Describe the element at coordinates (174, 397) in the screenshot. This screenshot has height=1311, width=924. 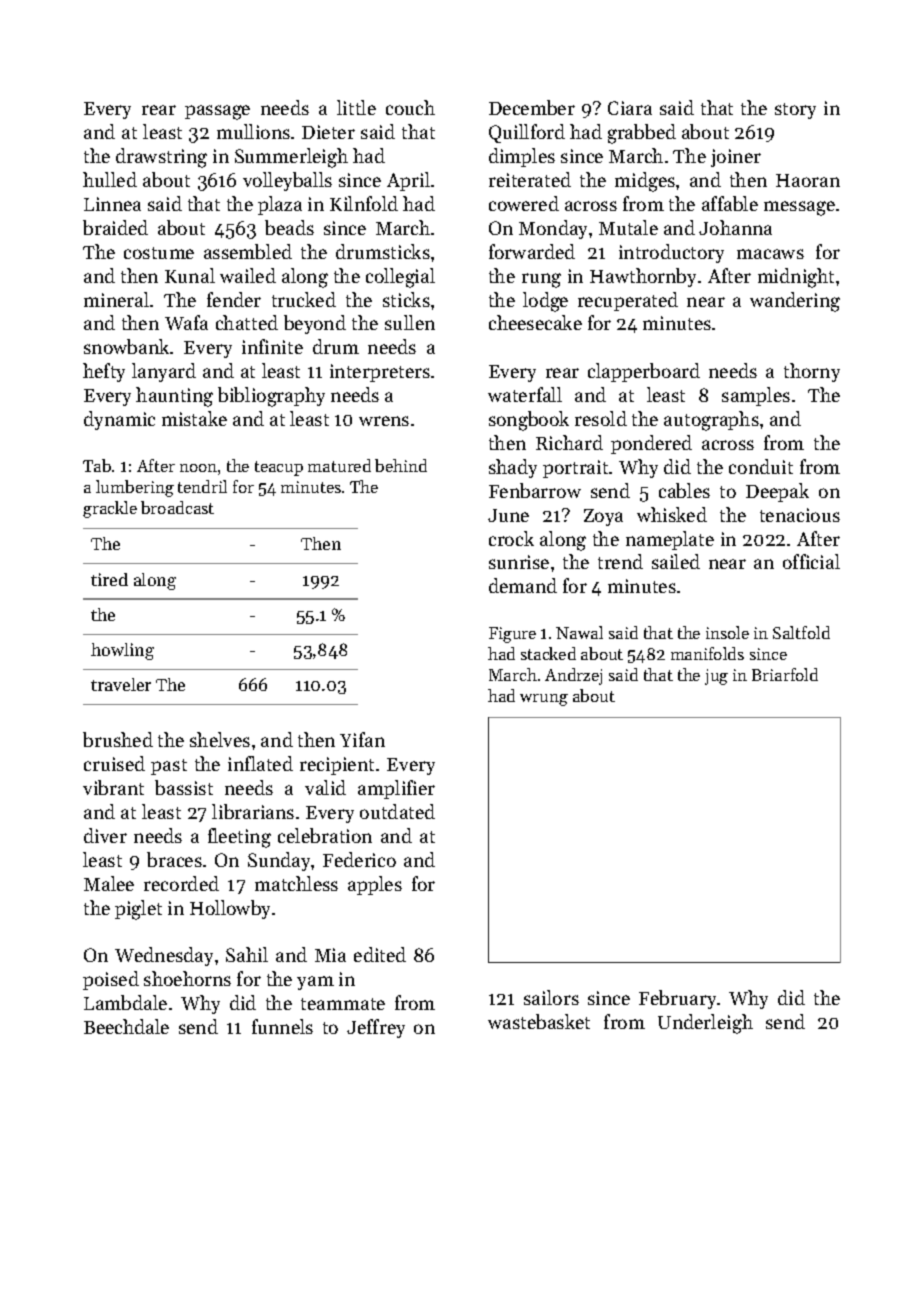
I see `haunting` at that location.
